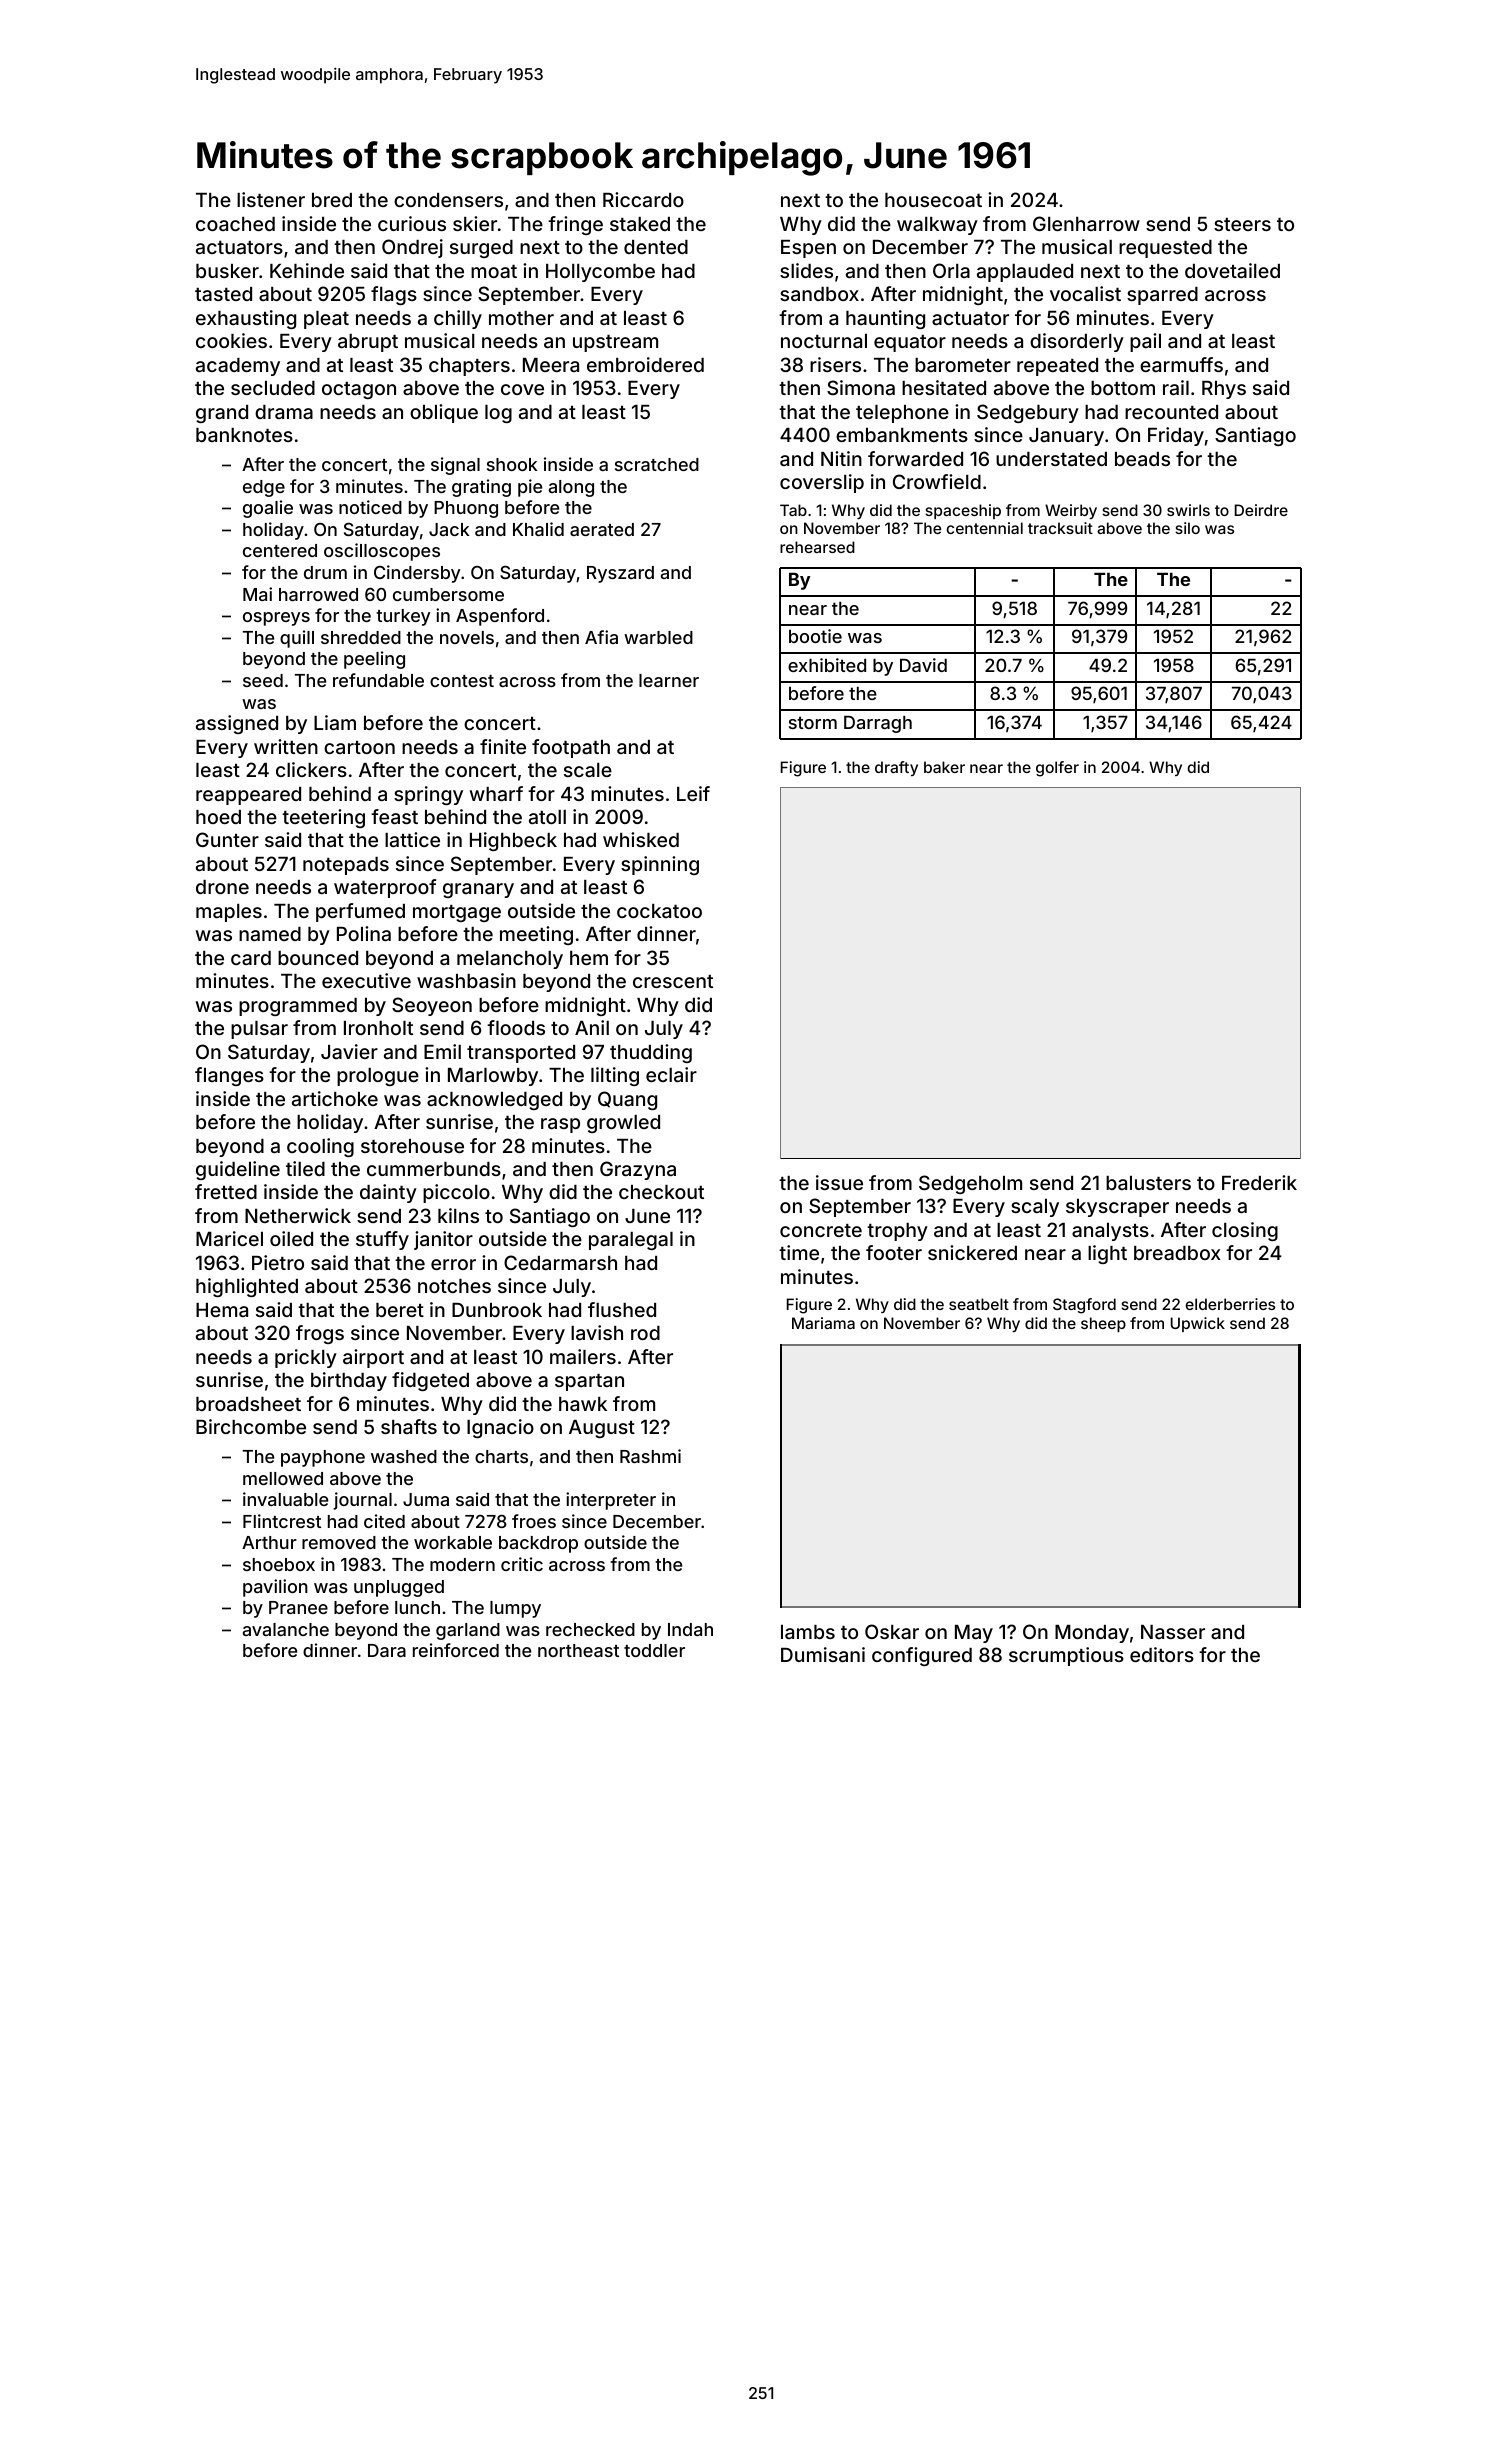  Describe the element at coordinates (944, 767) in the page. I see `baker` at that location.
